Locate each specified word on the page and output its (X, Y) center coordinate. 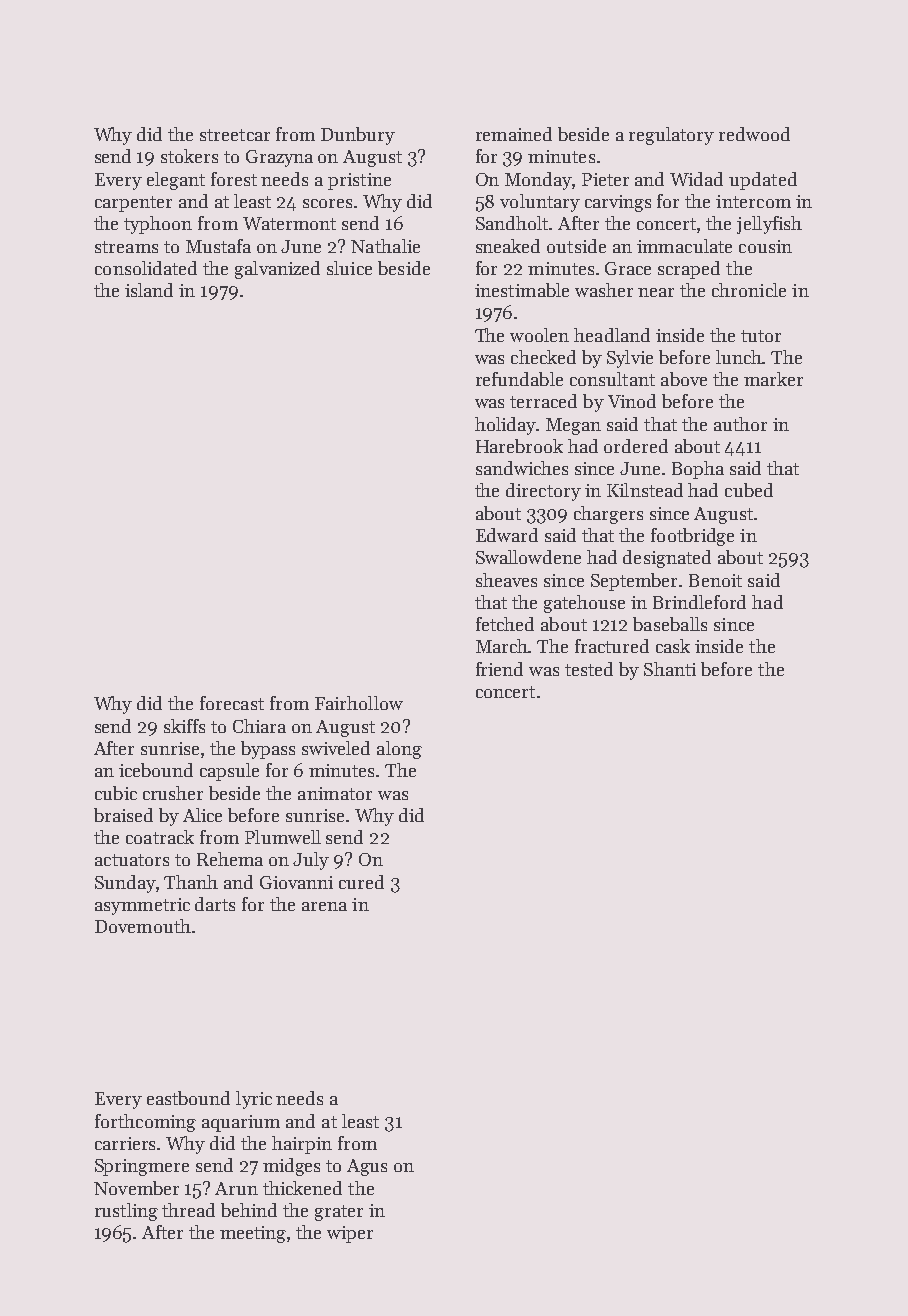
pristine (359, 181)
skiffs (184, 726)
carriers (126, 1143)
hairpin (302, 1145)
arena (324, 906)
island (149, 290)
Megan (573, 426)
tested (589, 669)
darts (215, 904)
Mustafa (218, 246)
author (740, 424)
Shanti (670, 669)
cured (361, 882)
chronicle (749, 290)
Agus (367, 1167)
